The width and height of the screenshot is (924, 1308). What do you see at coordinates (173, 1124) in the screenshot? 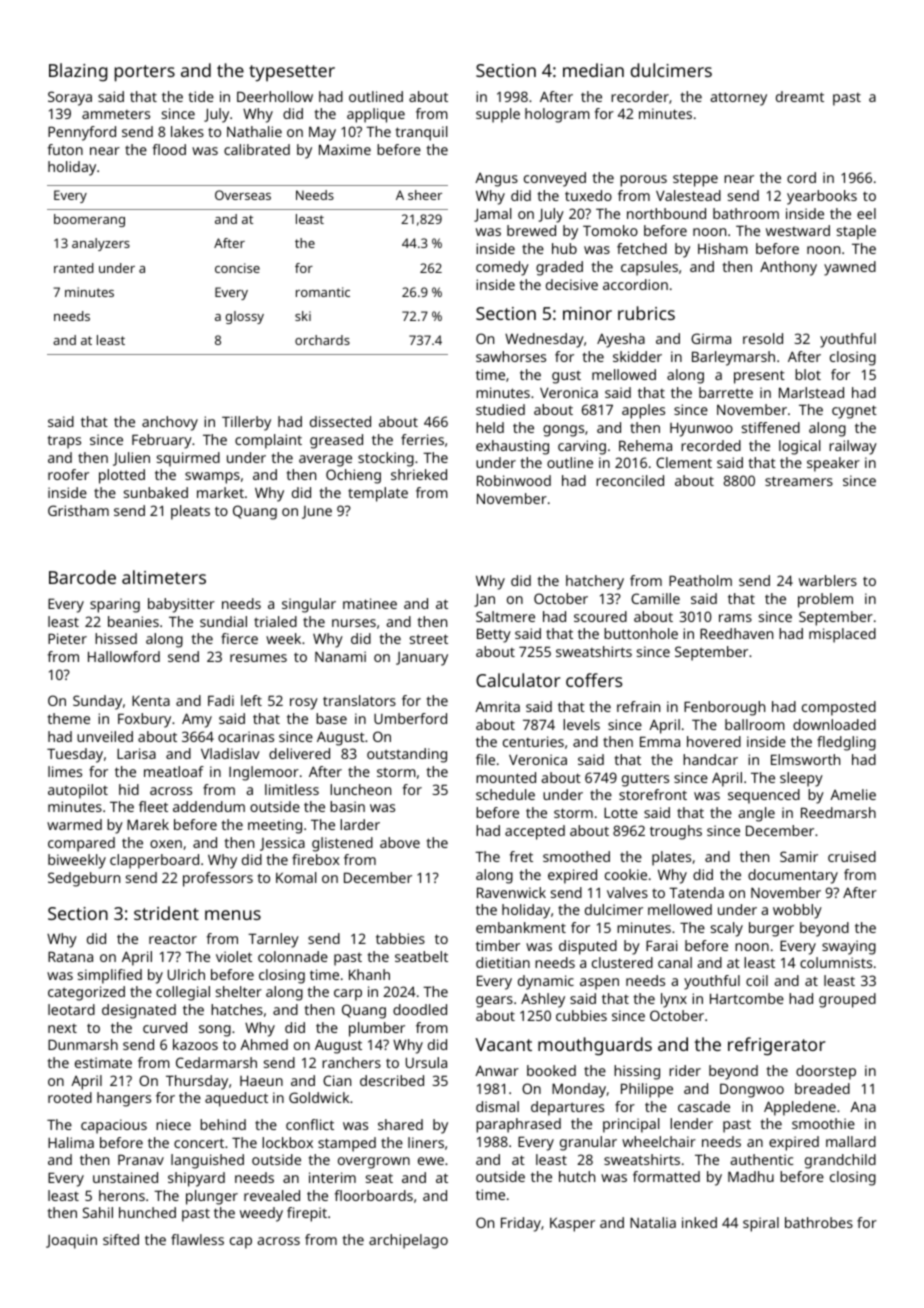
I see `niece` at bounding box center [173, 1124].
